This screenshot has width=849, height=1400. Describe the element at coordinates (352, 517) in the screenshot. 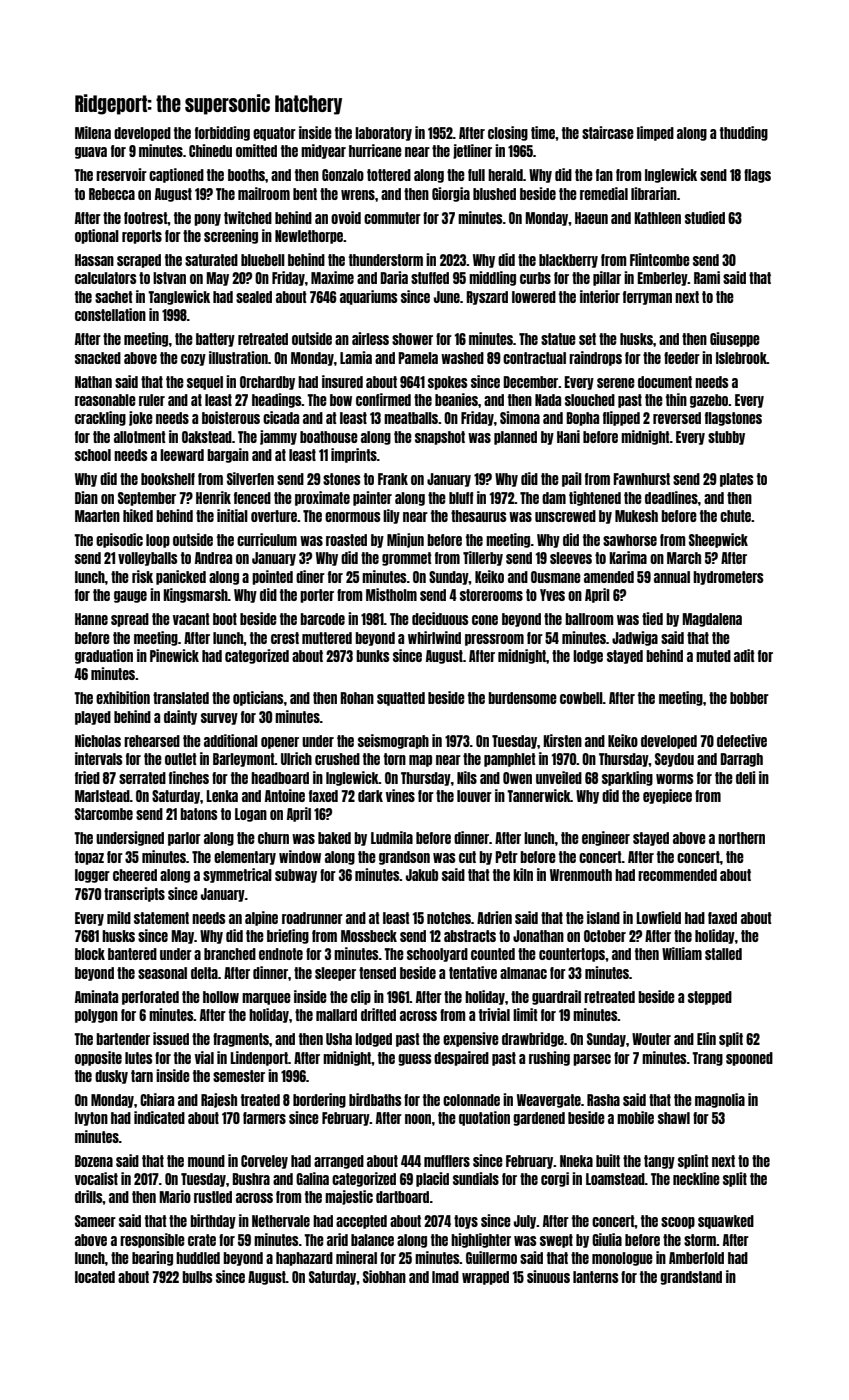

I see `enormous` at that location.
